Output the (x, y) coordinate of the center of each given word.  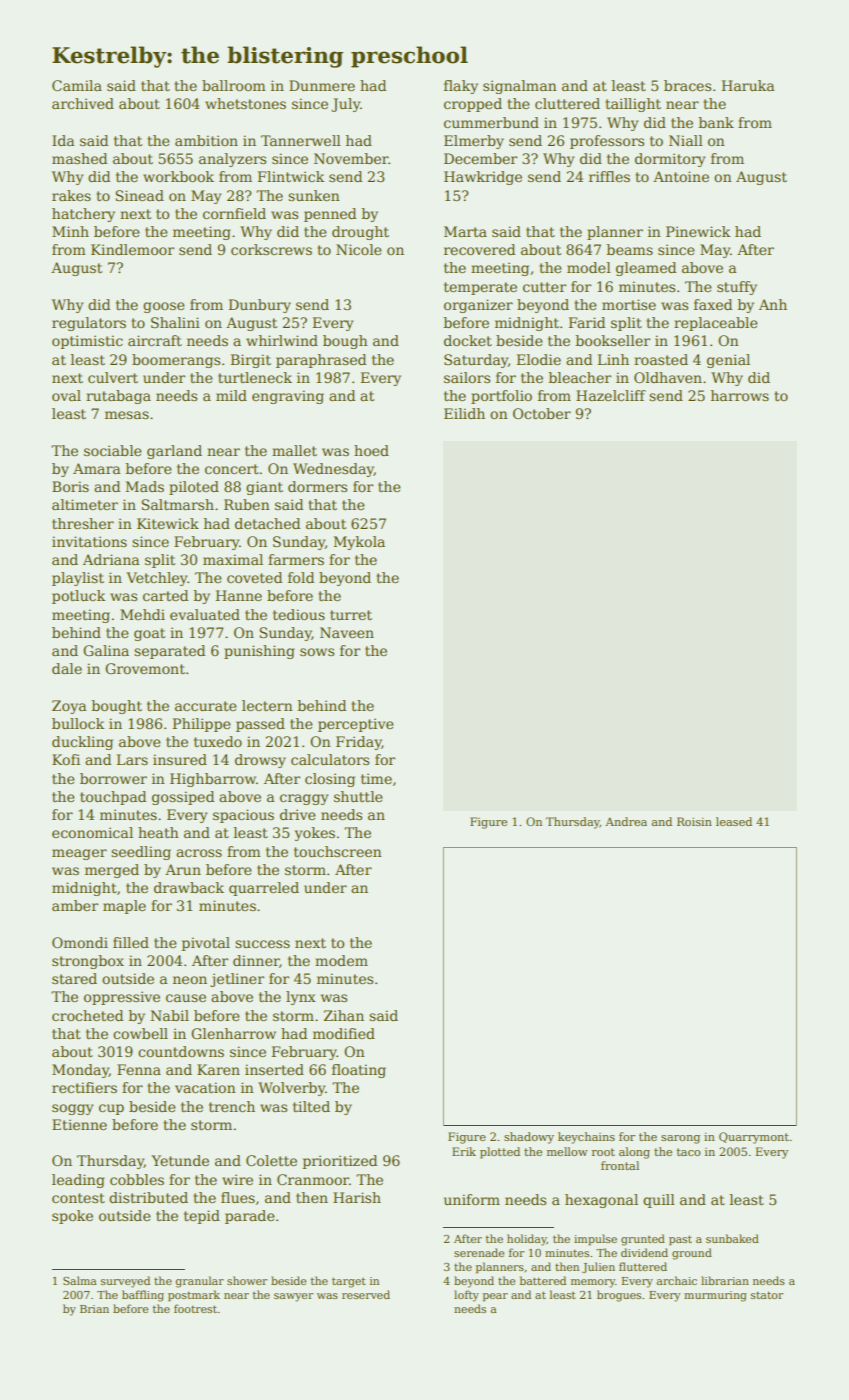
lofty (466, 1296)
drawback (189, 887)
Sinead (139, 195)
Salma (80, 1280)
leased (734, 821)
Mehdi (142, 614)
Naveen (347, 632)
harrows (740, 395)
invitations (89, 541)
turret (351, 615)
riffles (609, 176)
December (480, 158)
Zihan (344, 1015)
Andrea (626, 821)
